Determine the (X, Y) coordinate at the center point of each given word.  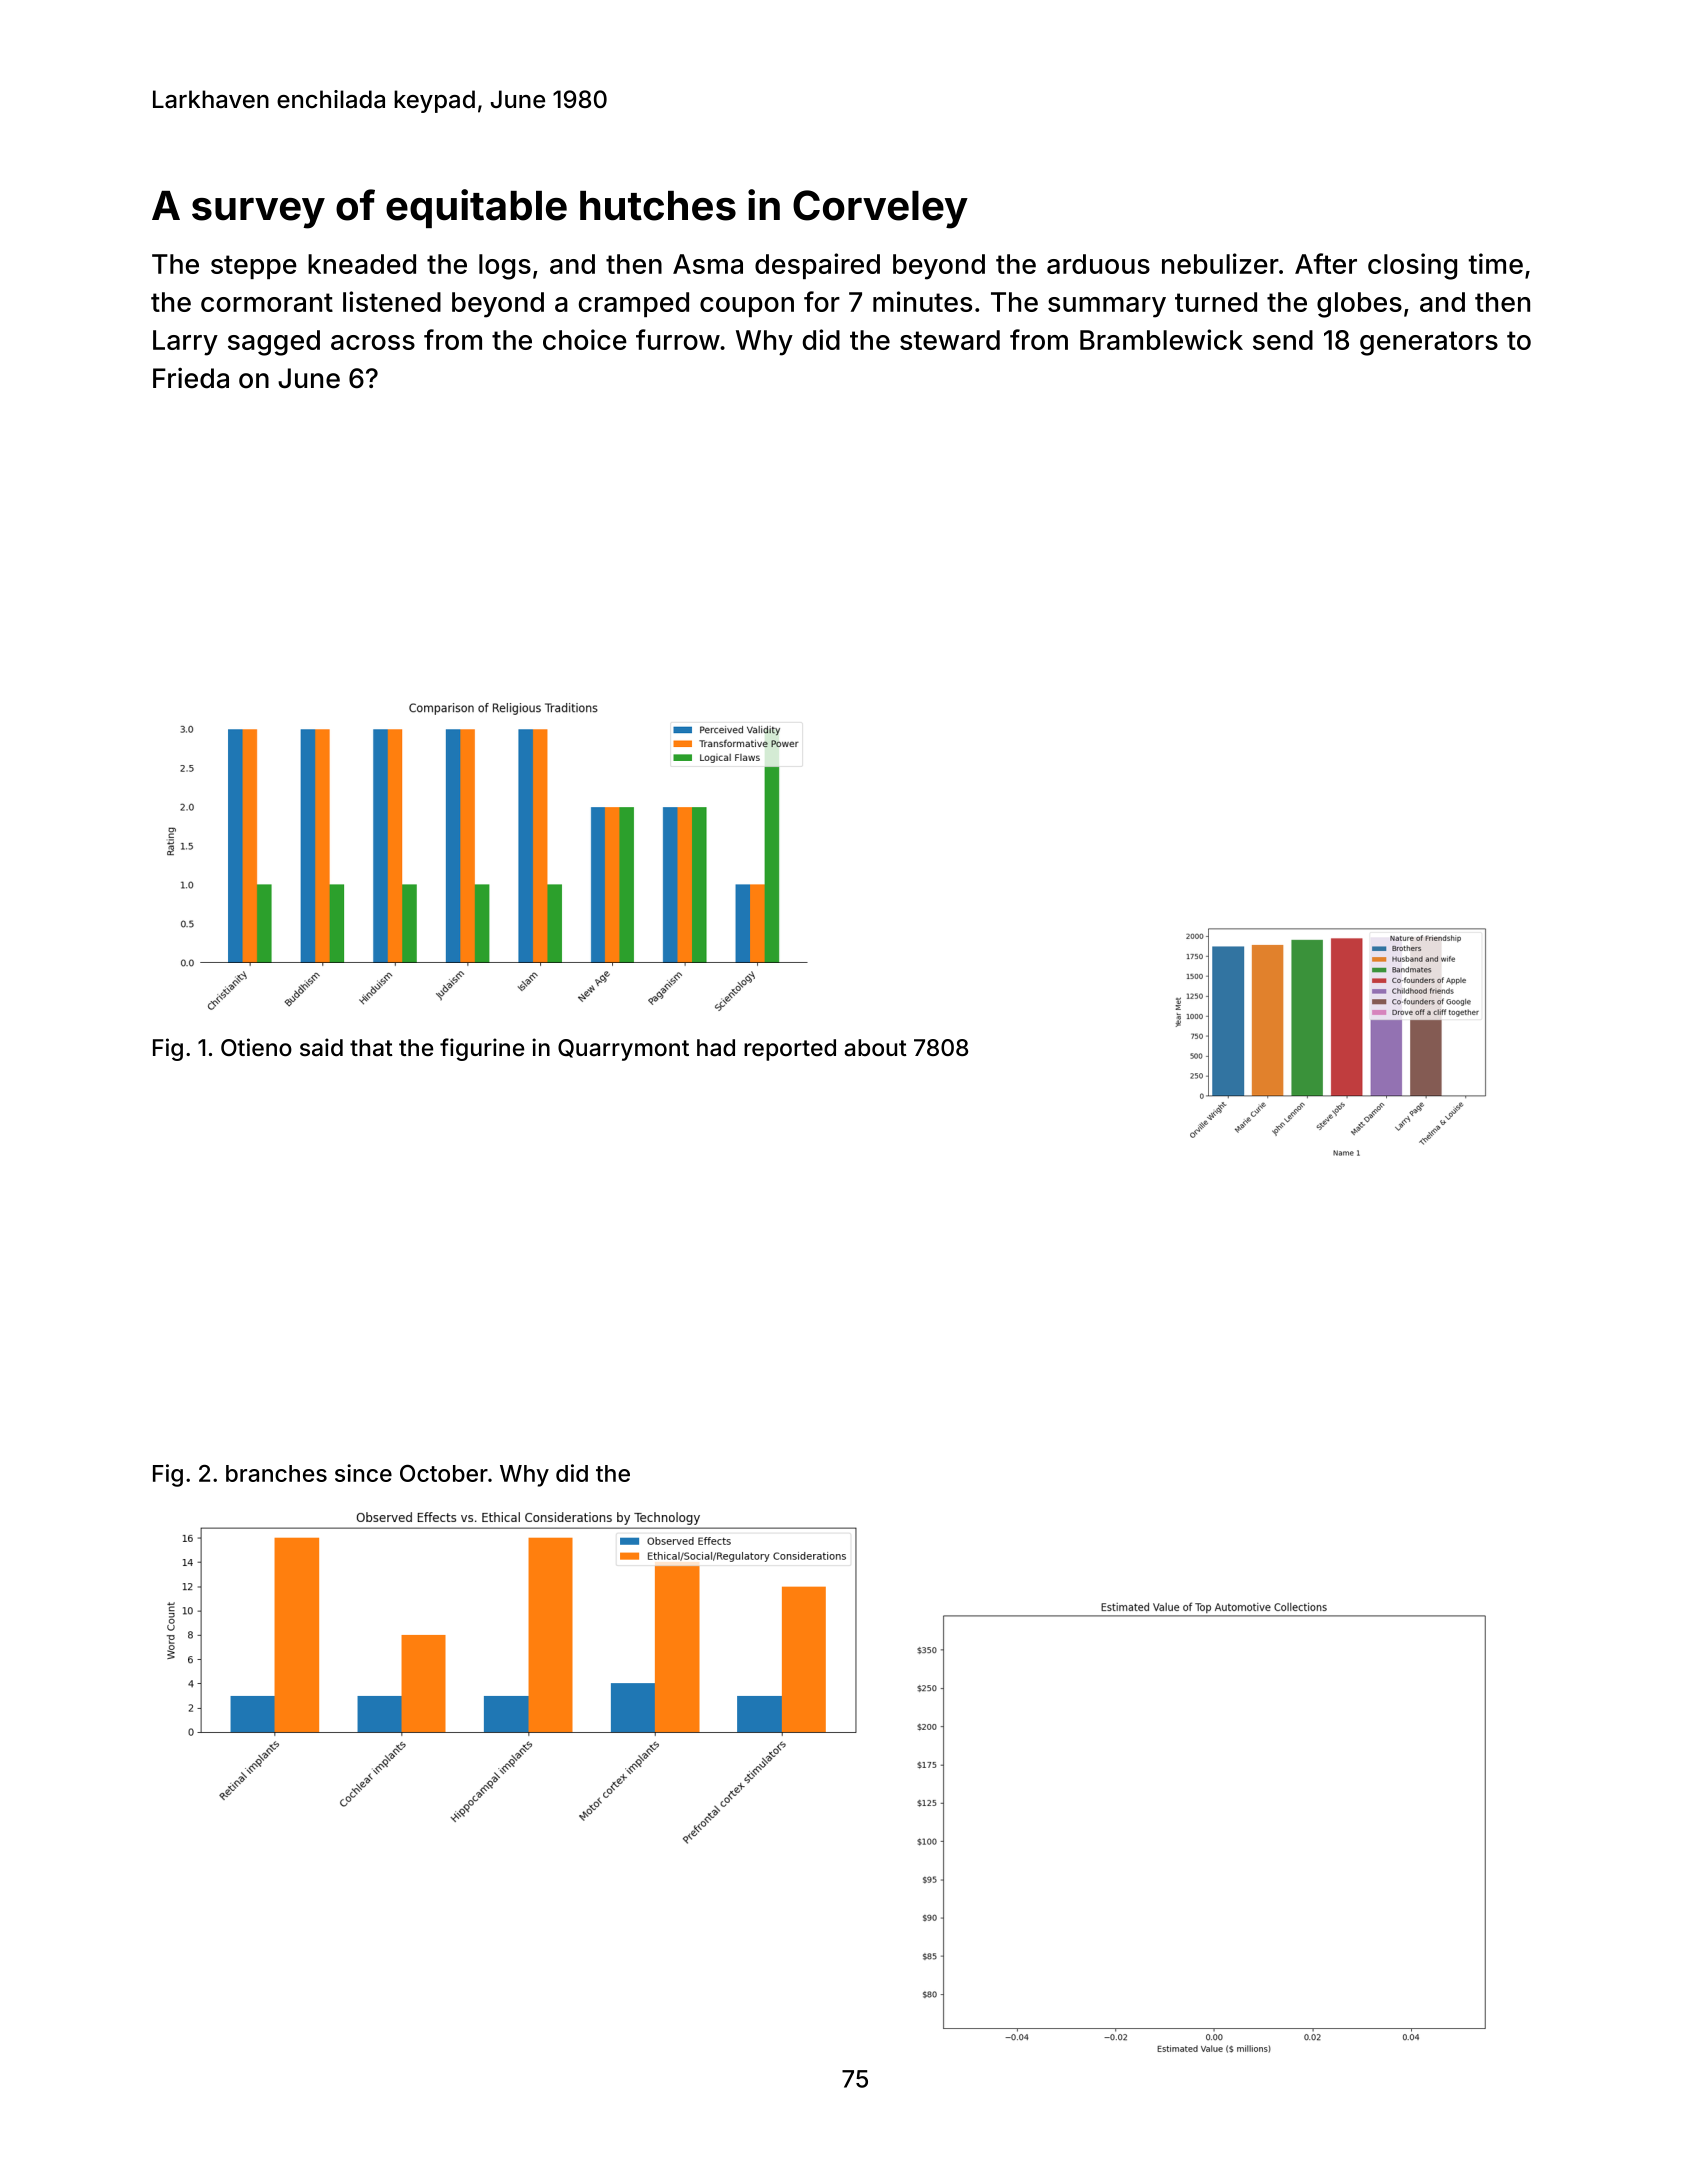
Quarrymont (623, 1050)
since (363, 1473)
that (371, 1048)
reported (790, 1050)
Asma (708, 264)
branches (276, 1473)
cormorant (267, 302)
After (1326, 263)
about (875, 1048)
